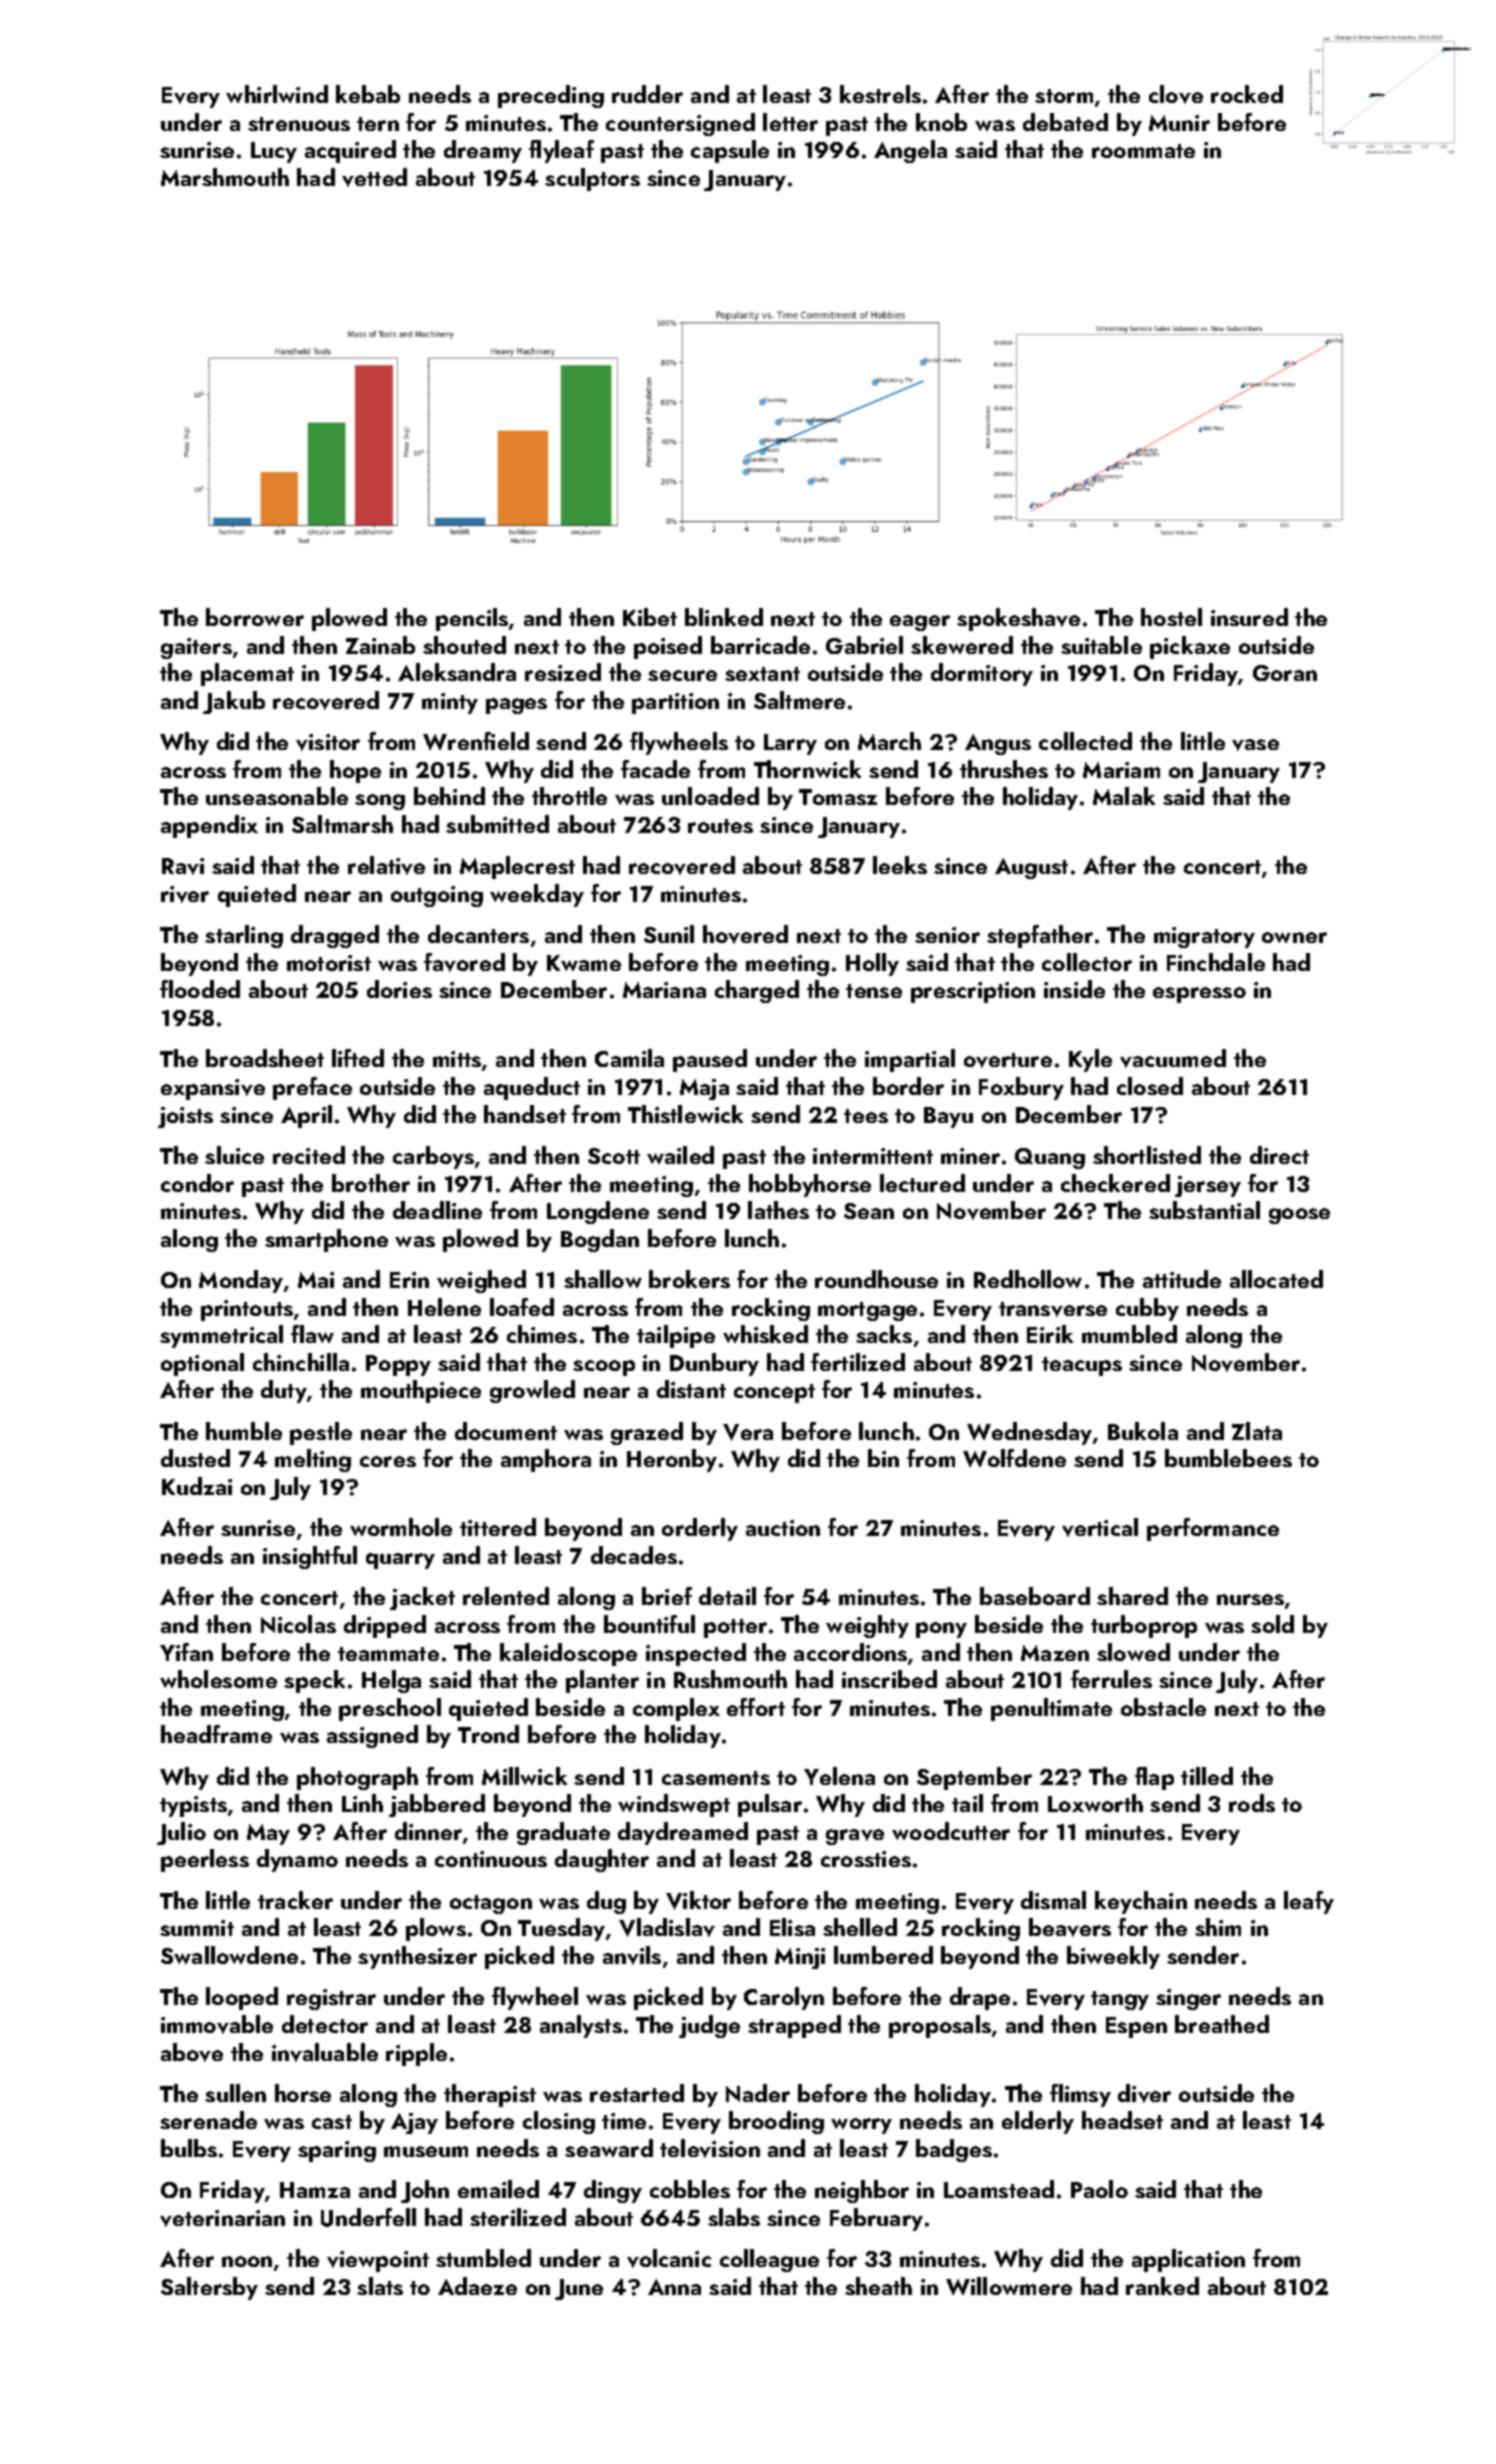 This screenshot has height=2464, width=1496. I want to click on whirlwind, so click(277, 94).
